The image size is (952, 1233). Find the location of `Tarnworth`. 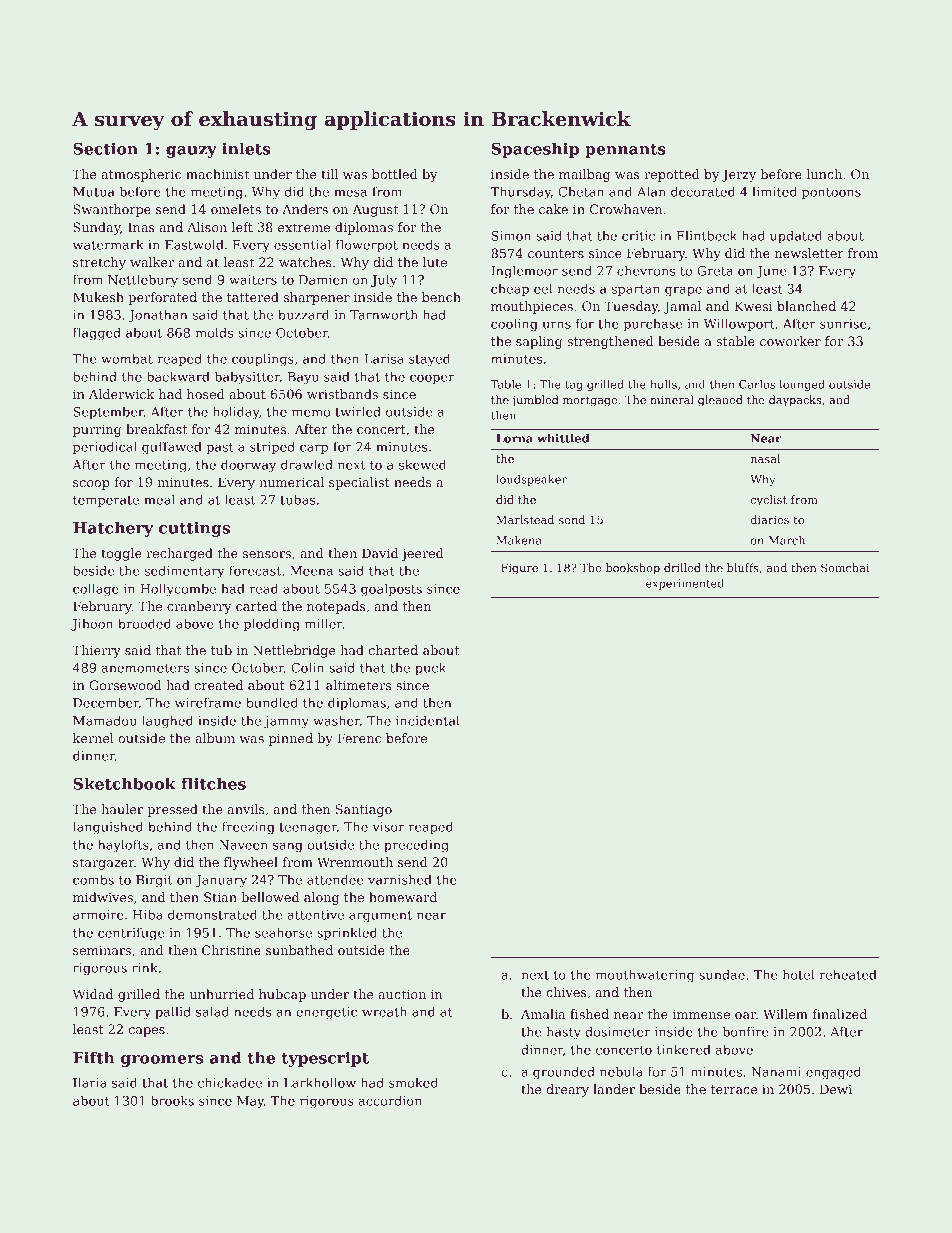

Tarnworth is located at coordinates (384, 314).
